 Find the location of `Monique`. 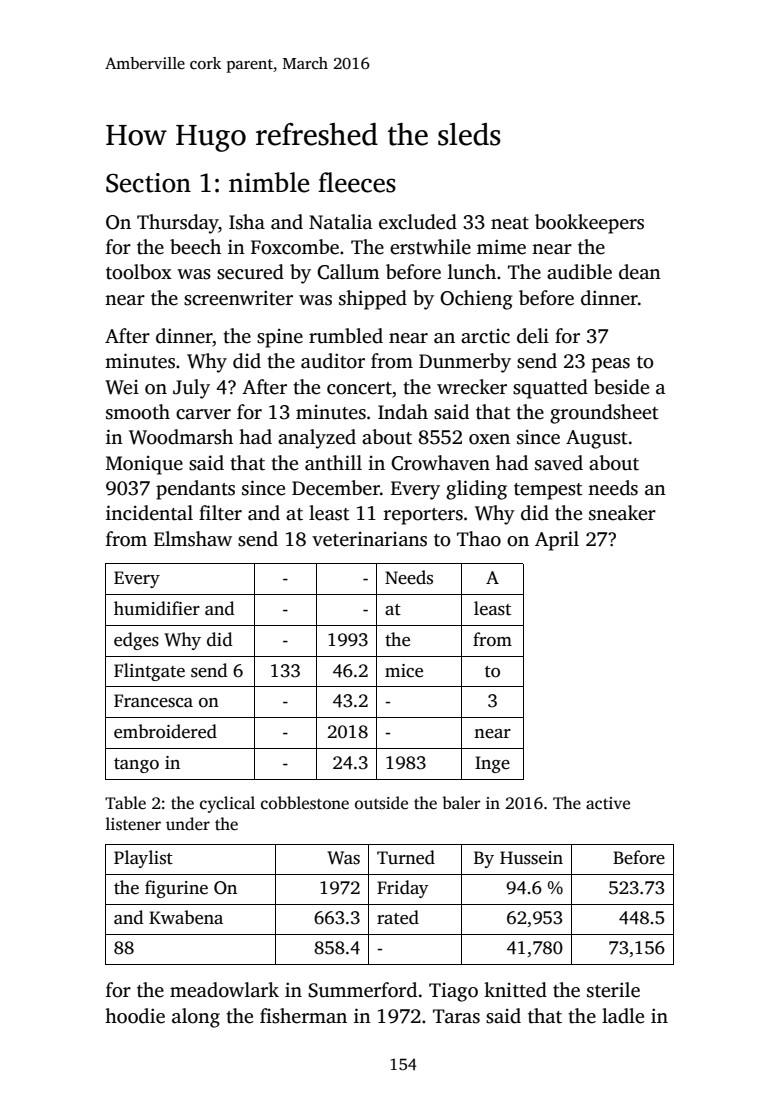

Monique is located at coordinates (144, 465).
